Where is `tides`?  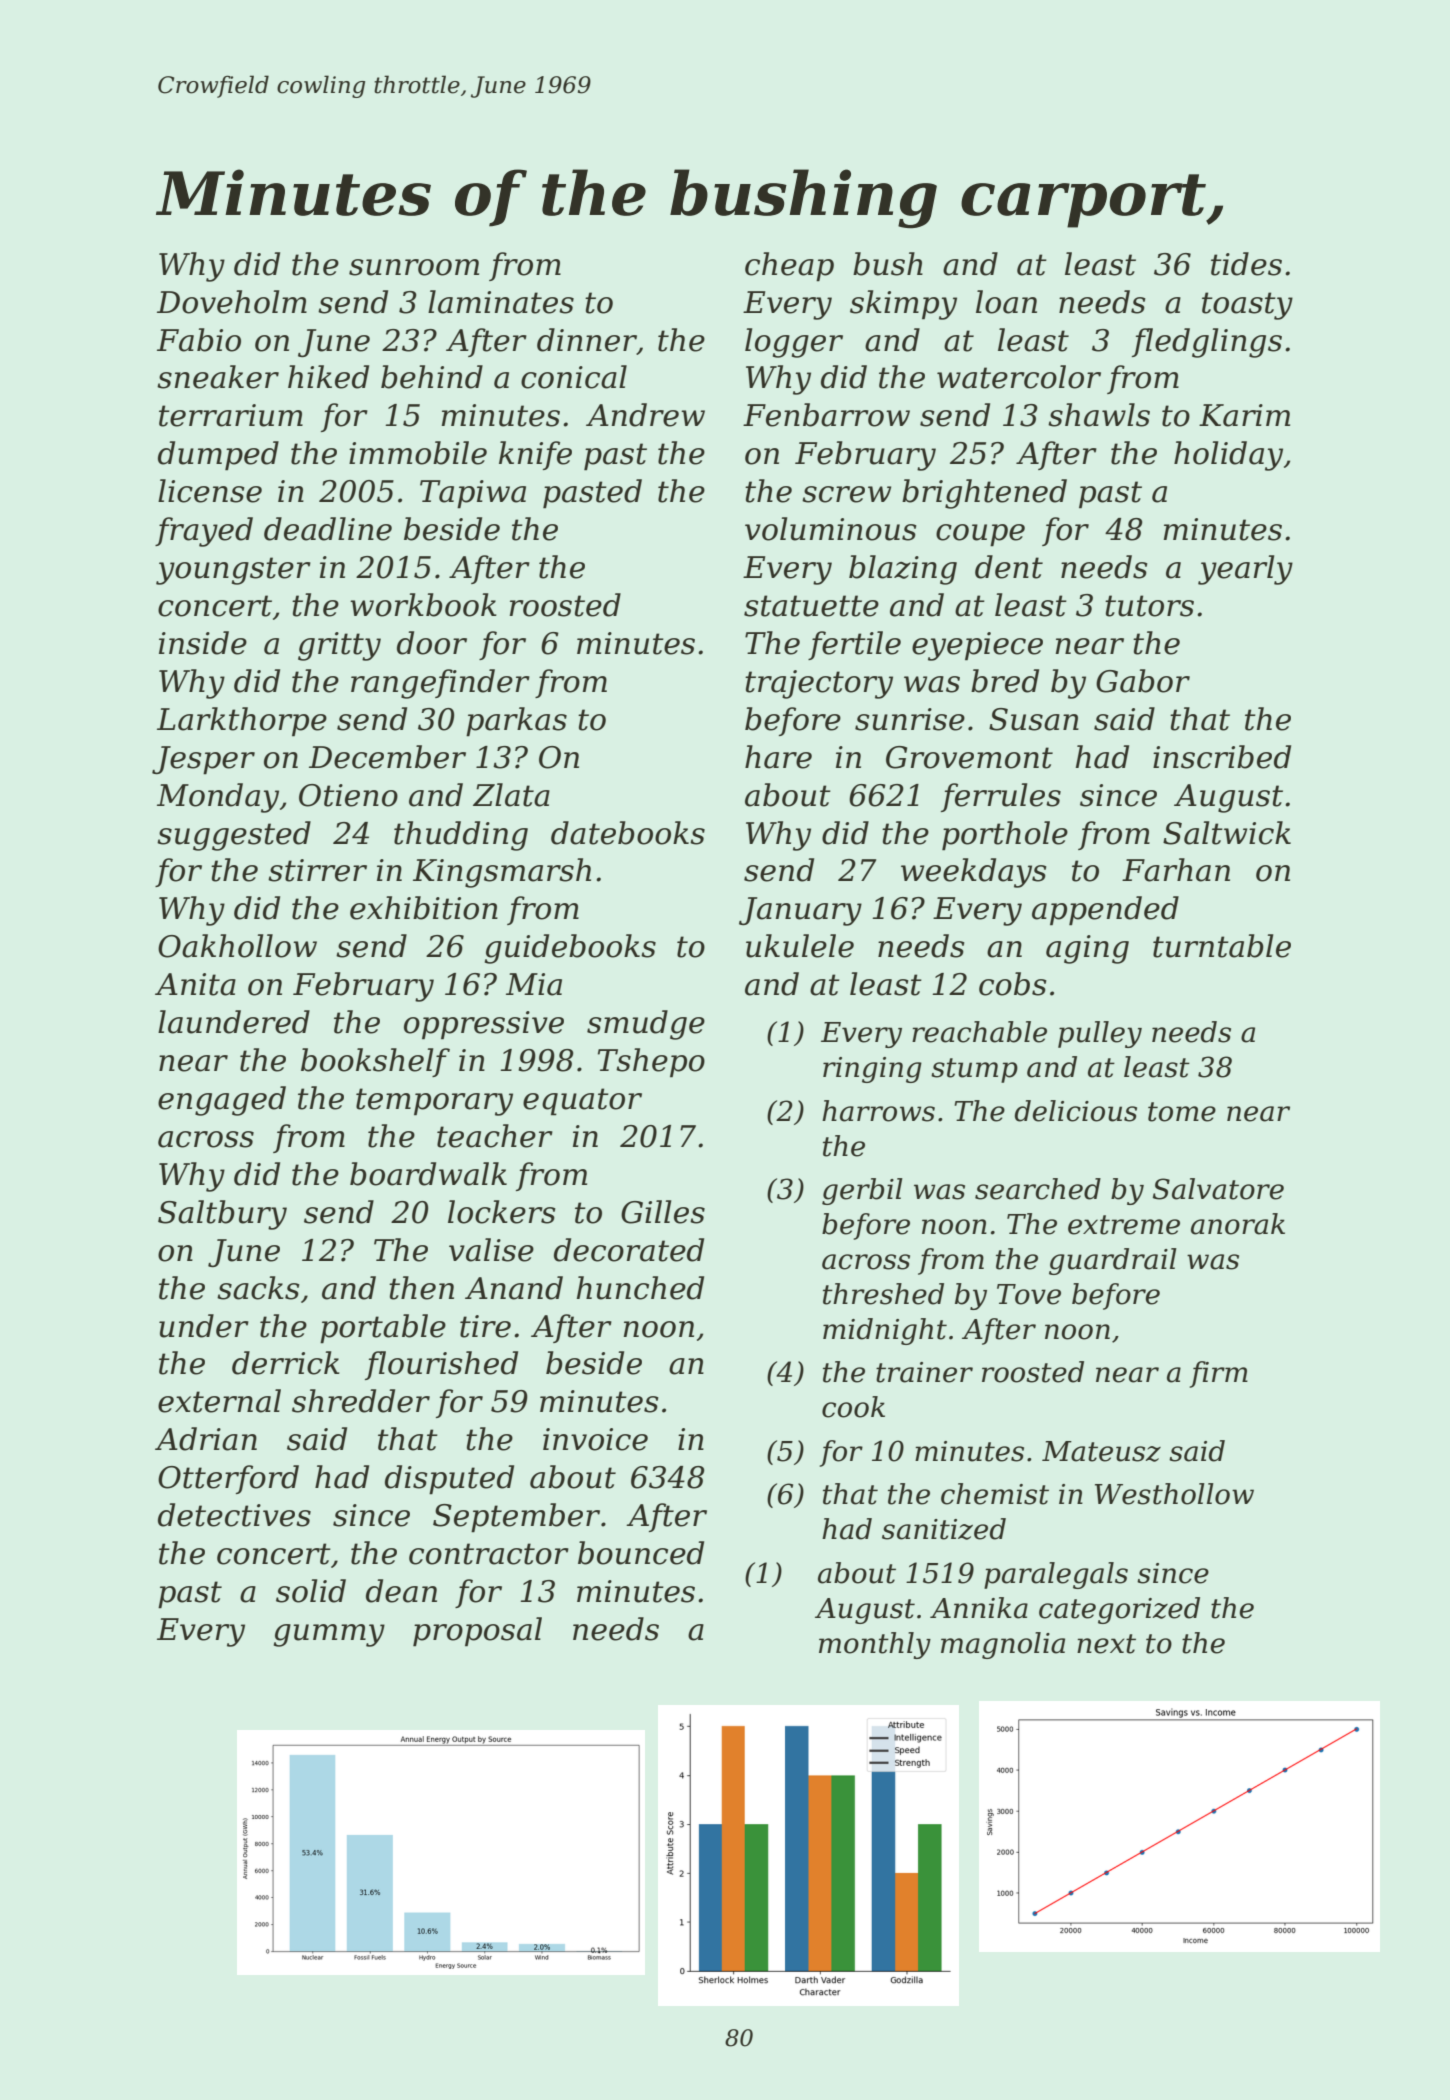
tides is located at coordinates (1246, 264).
